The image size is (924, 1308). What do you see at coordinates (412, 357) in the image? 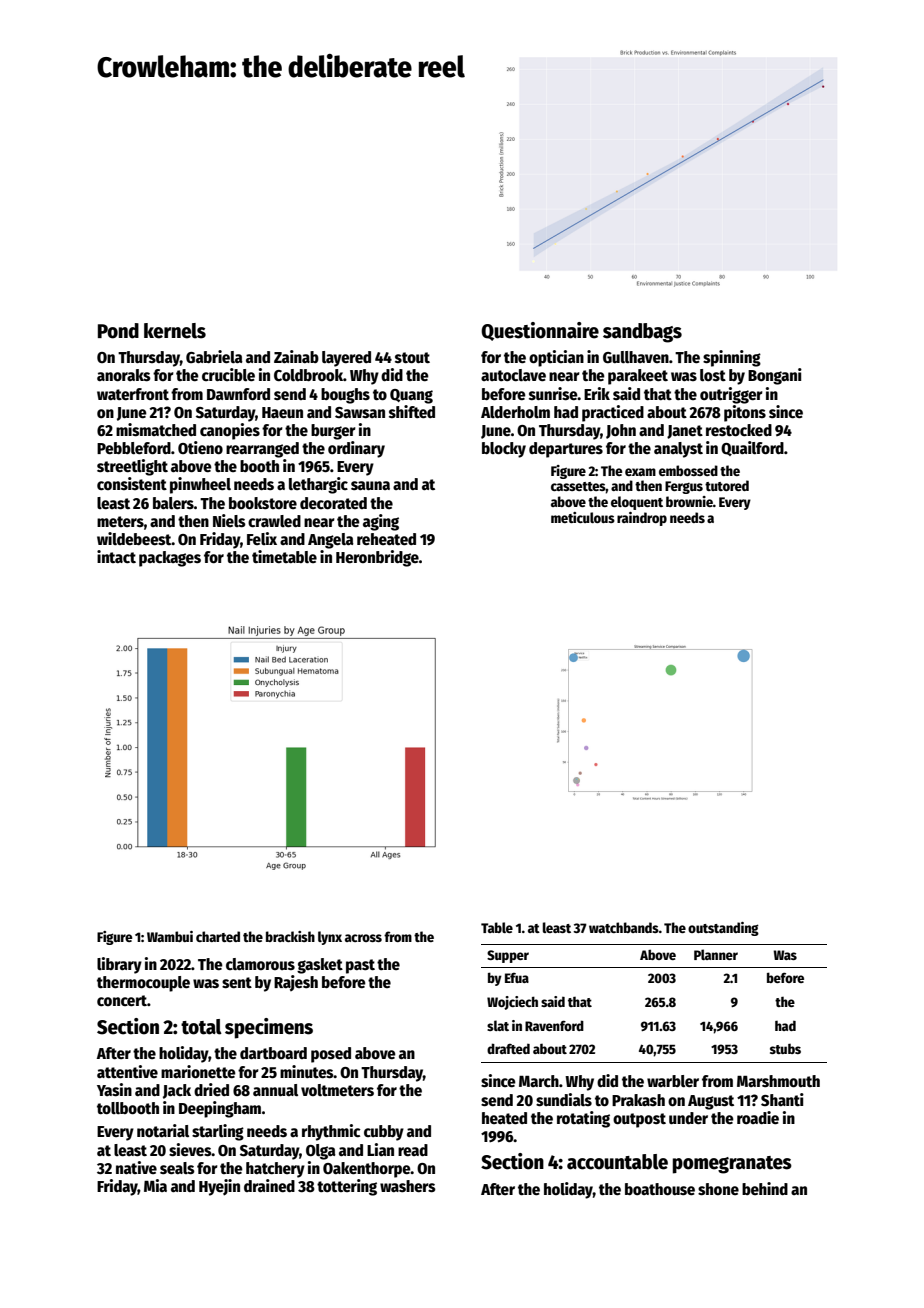
I see `stout` at bounding box center [412, 357].
